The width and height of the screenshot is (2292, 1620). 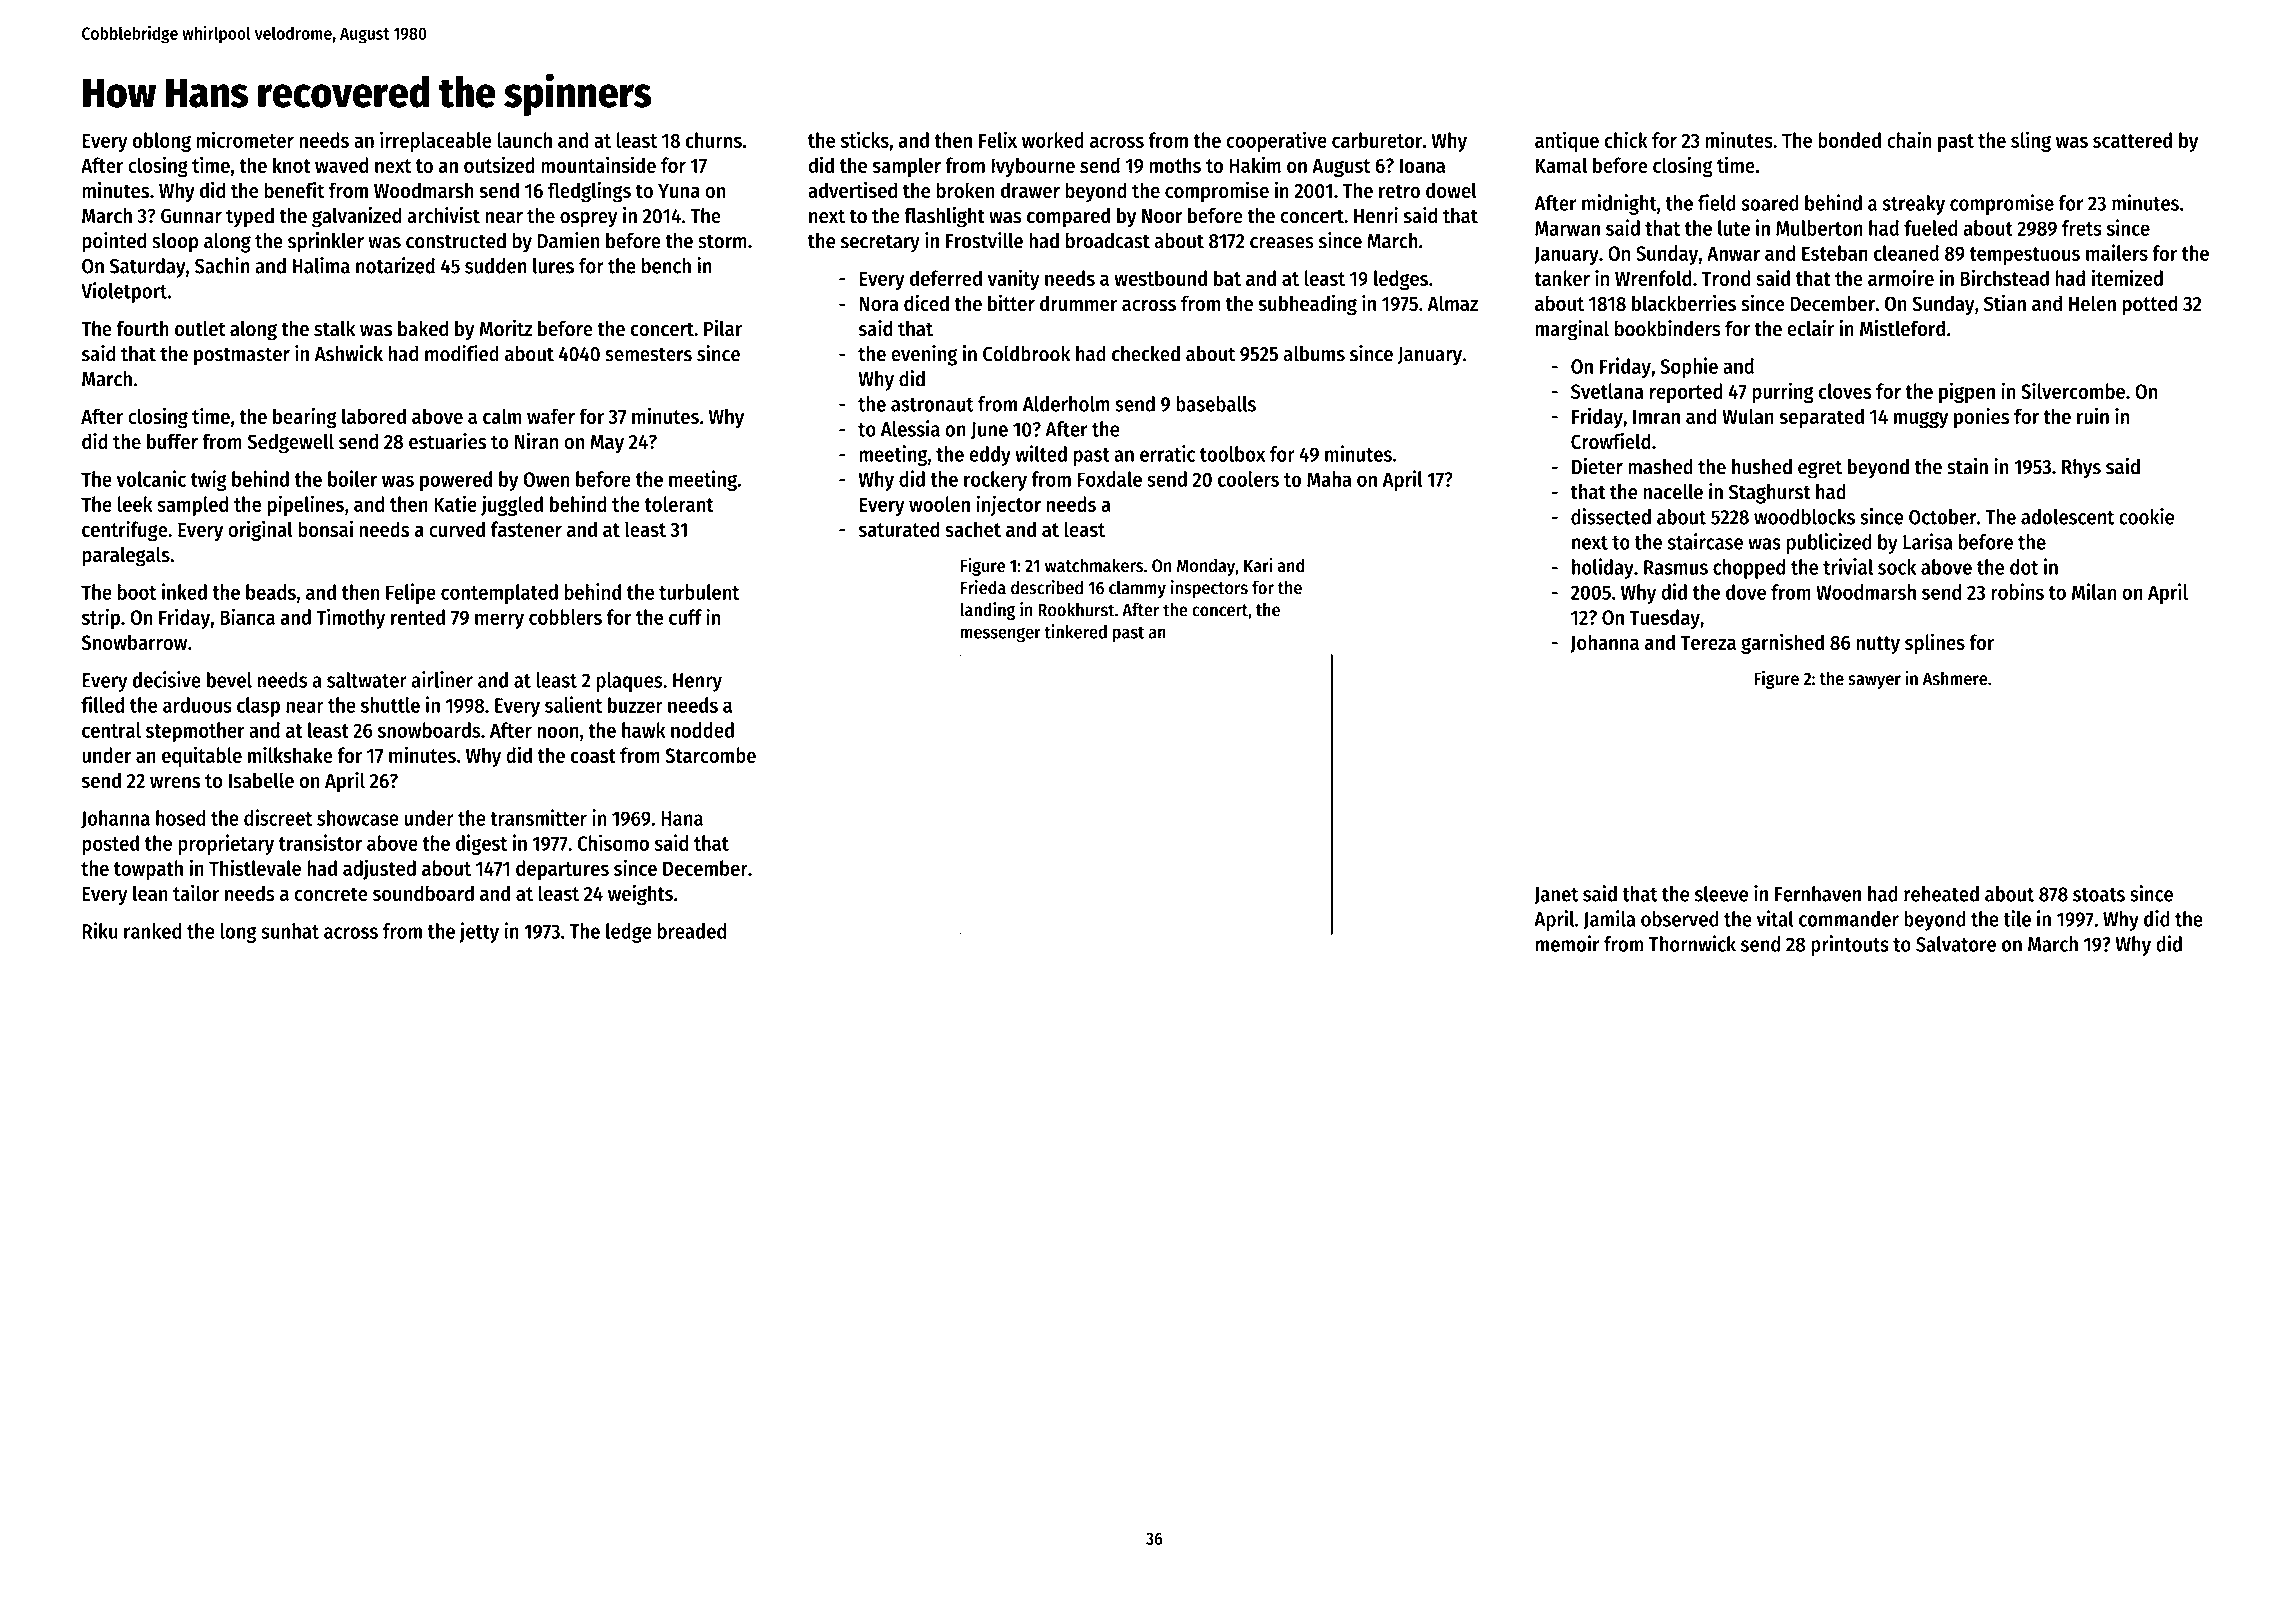 I want to click on potted, so click(x=2150, y=305).
